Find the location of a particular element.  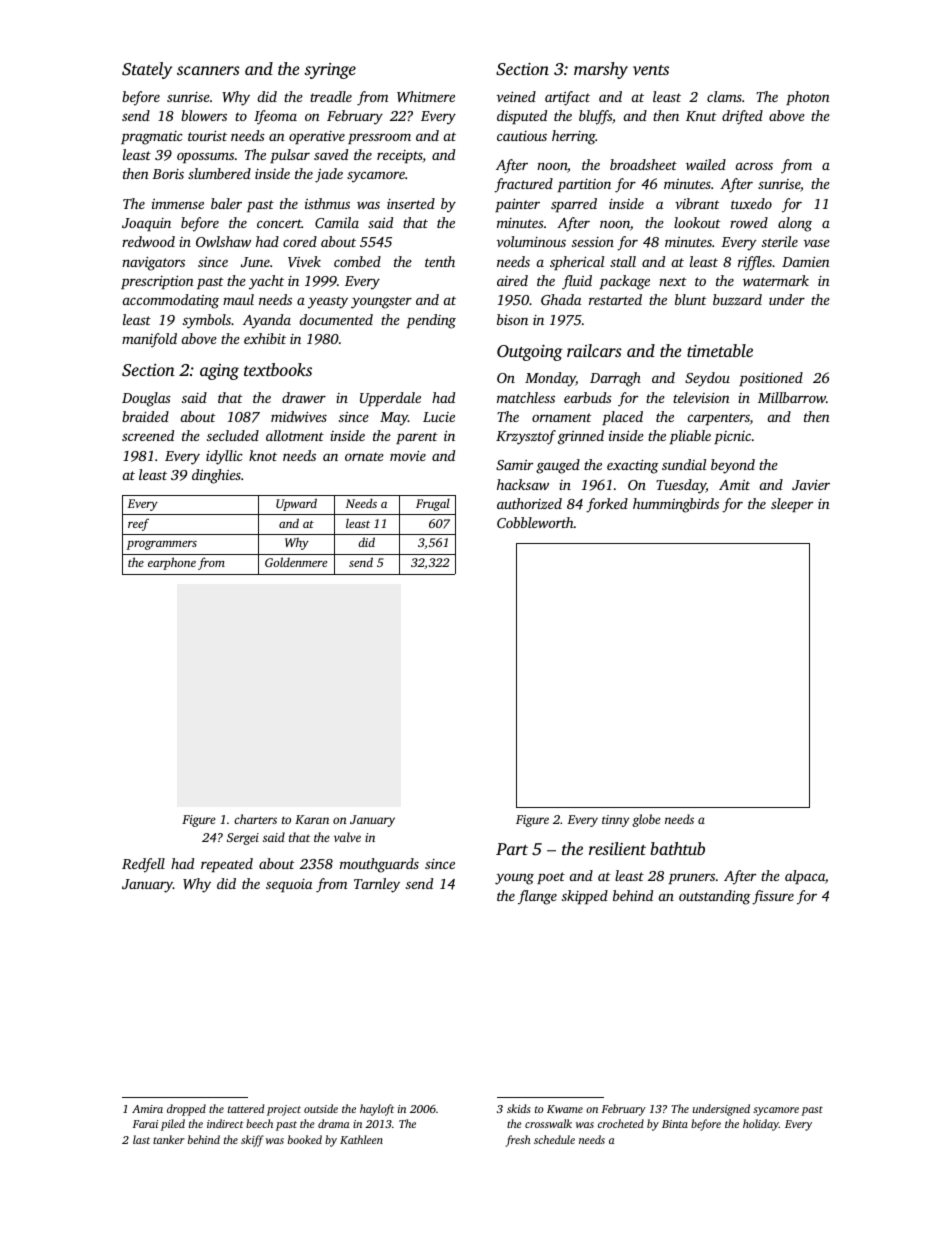

cautious is located at coordinates (522, 136).
